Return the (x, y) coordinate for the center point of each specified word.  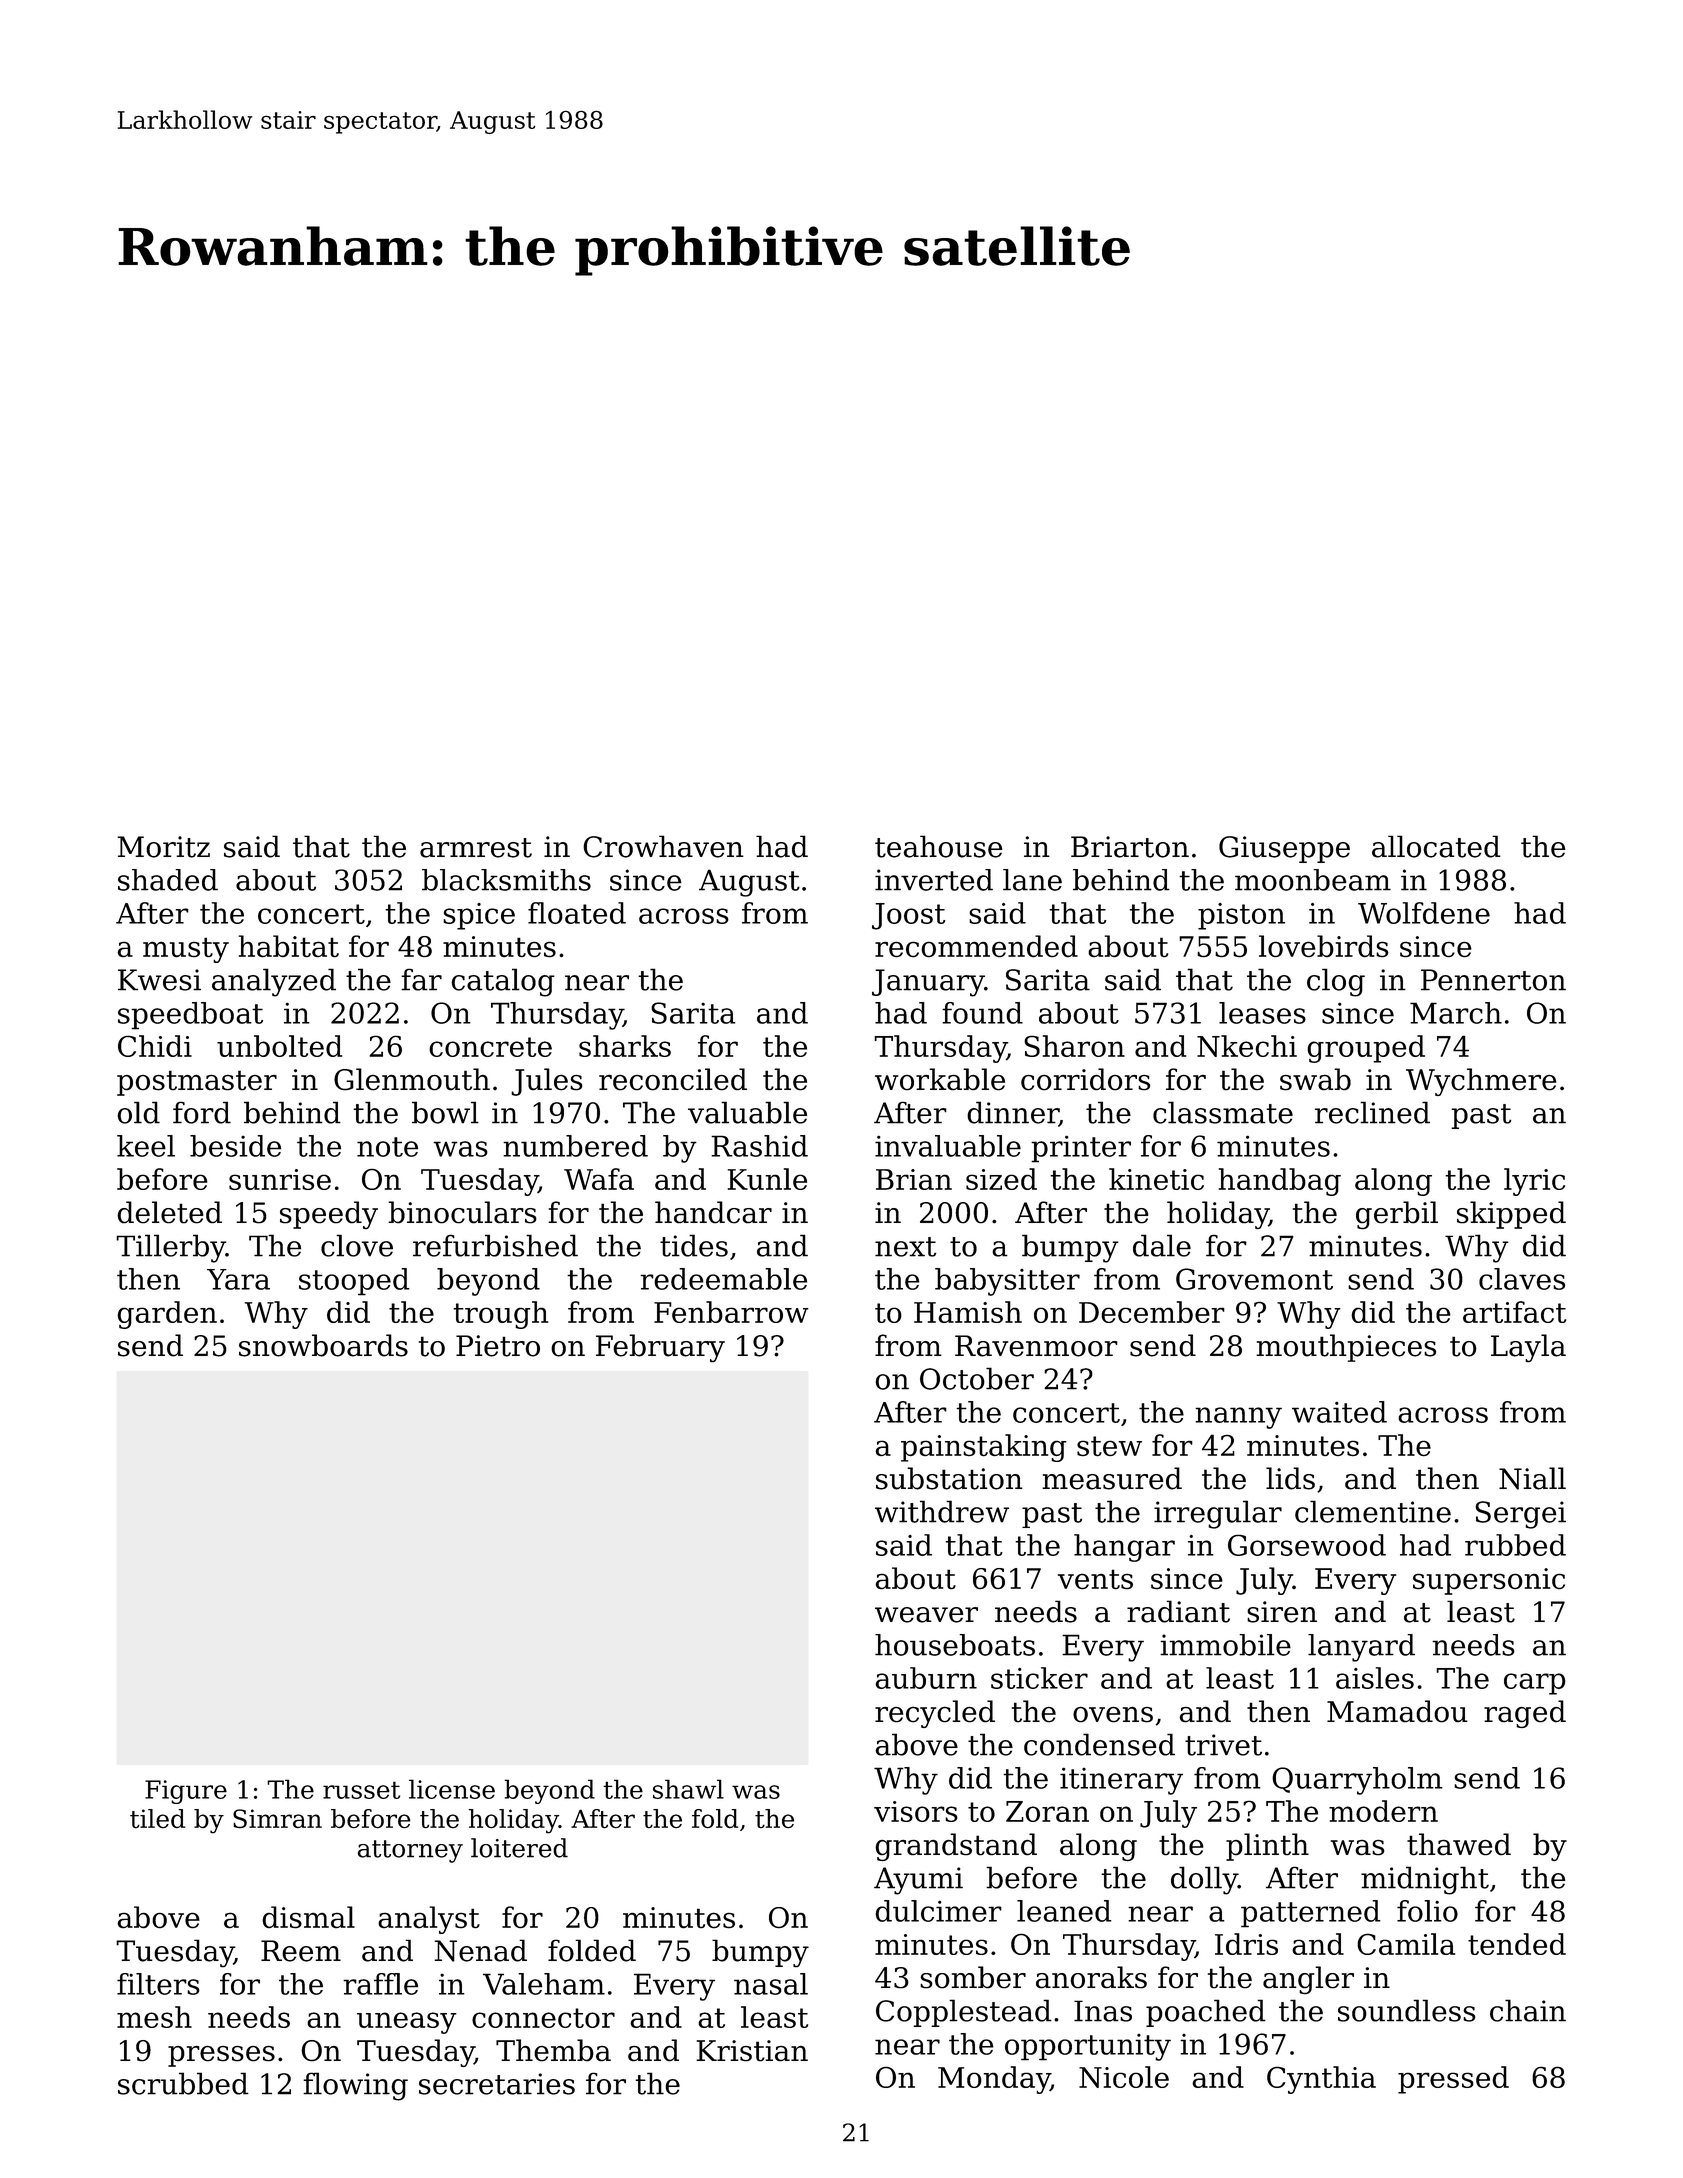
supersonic (1489, 1581)
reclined (1372, 1112)
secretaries (497, 2084)
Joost (908, 916)
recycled (935, 1714)
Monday (994, 2080)
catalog (503, 982)
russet (361, 1790)
